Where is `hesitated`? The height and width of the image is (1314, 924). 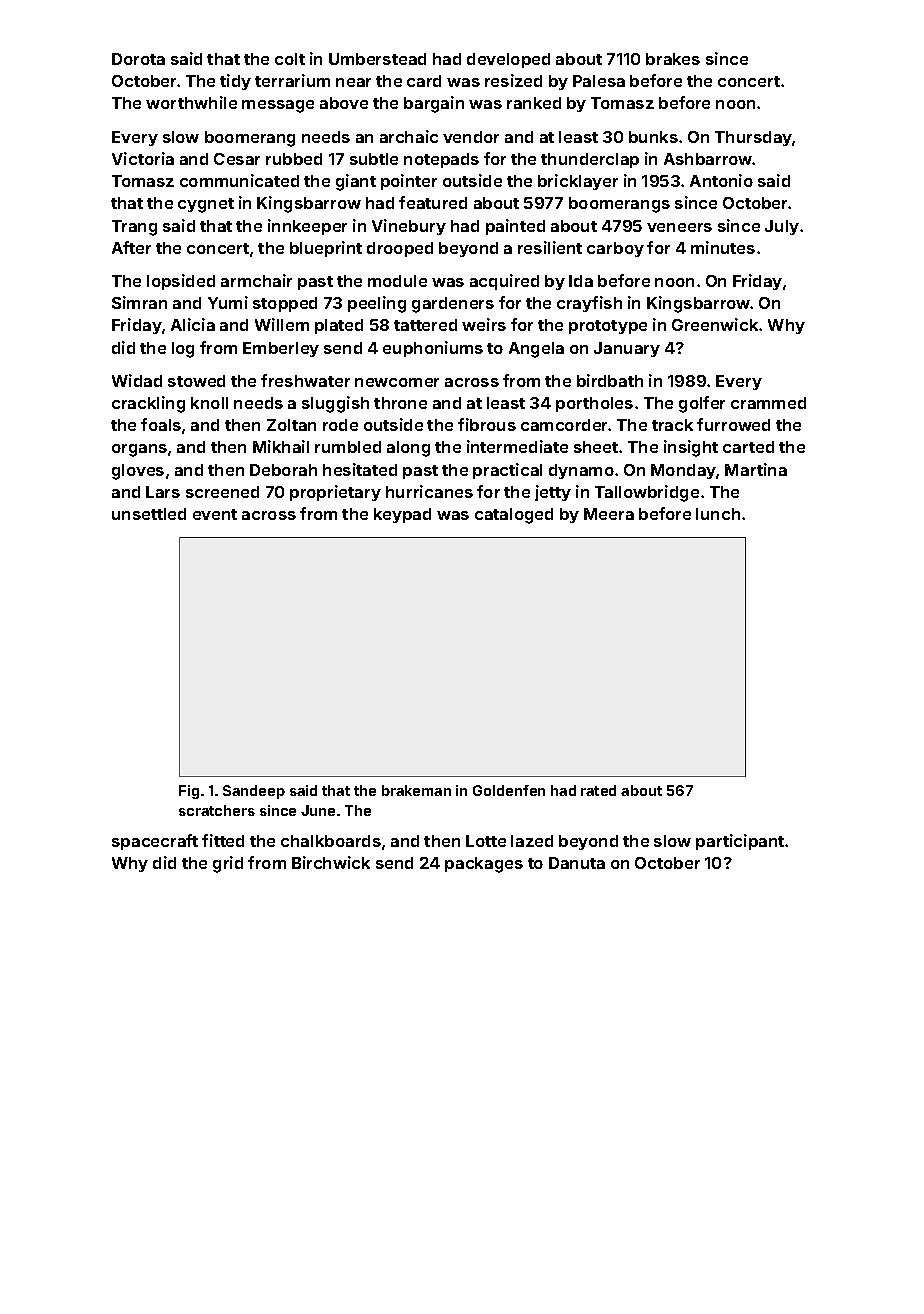 hesitated is located at coordinates (360, 469).
